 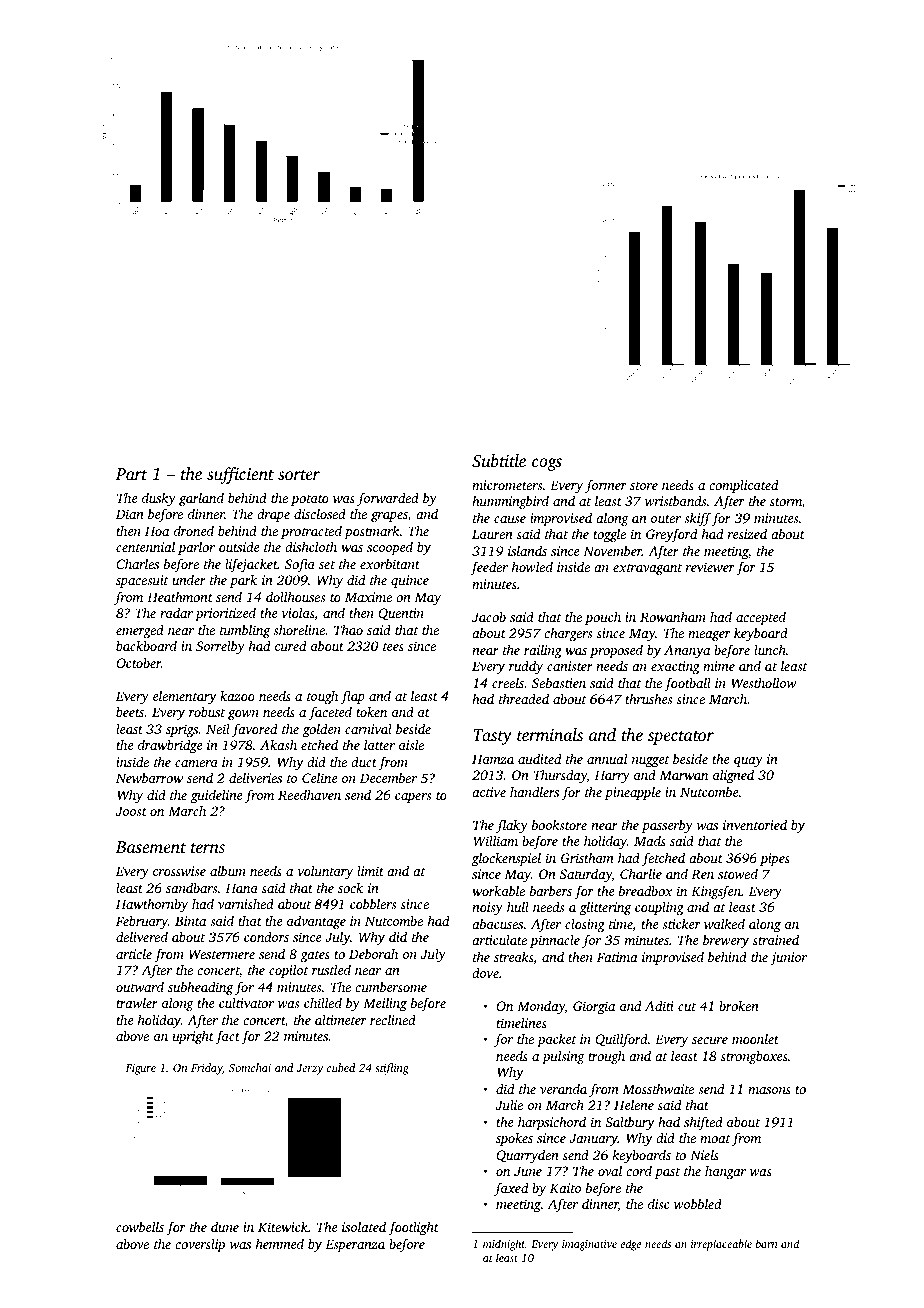 What do you see at coordinates (527, 550) in the image?
I see `islands` at bounding box center [527, 550].
